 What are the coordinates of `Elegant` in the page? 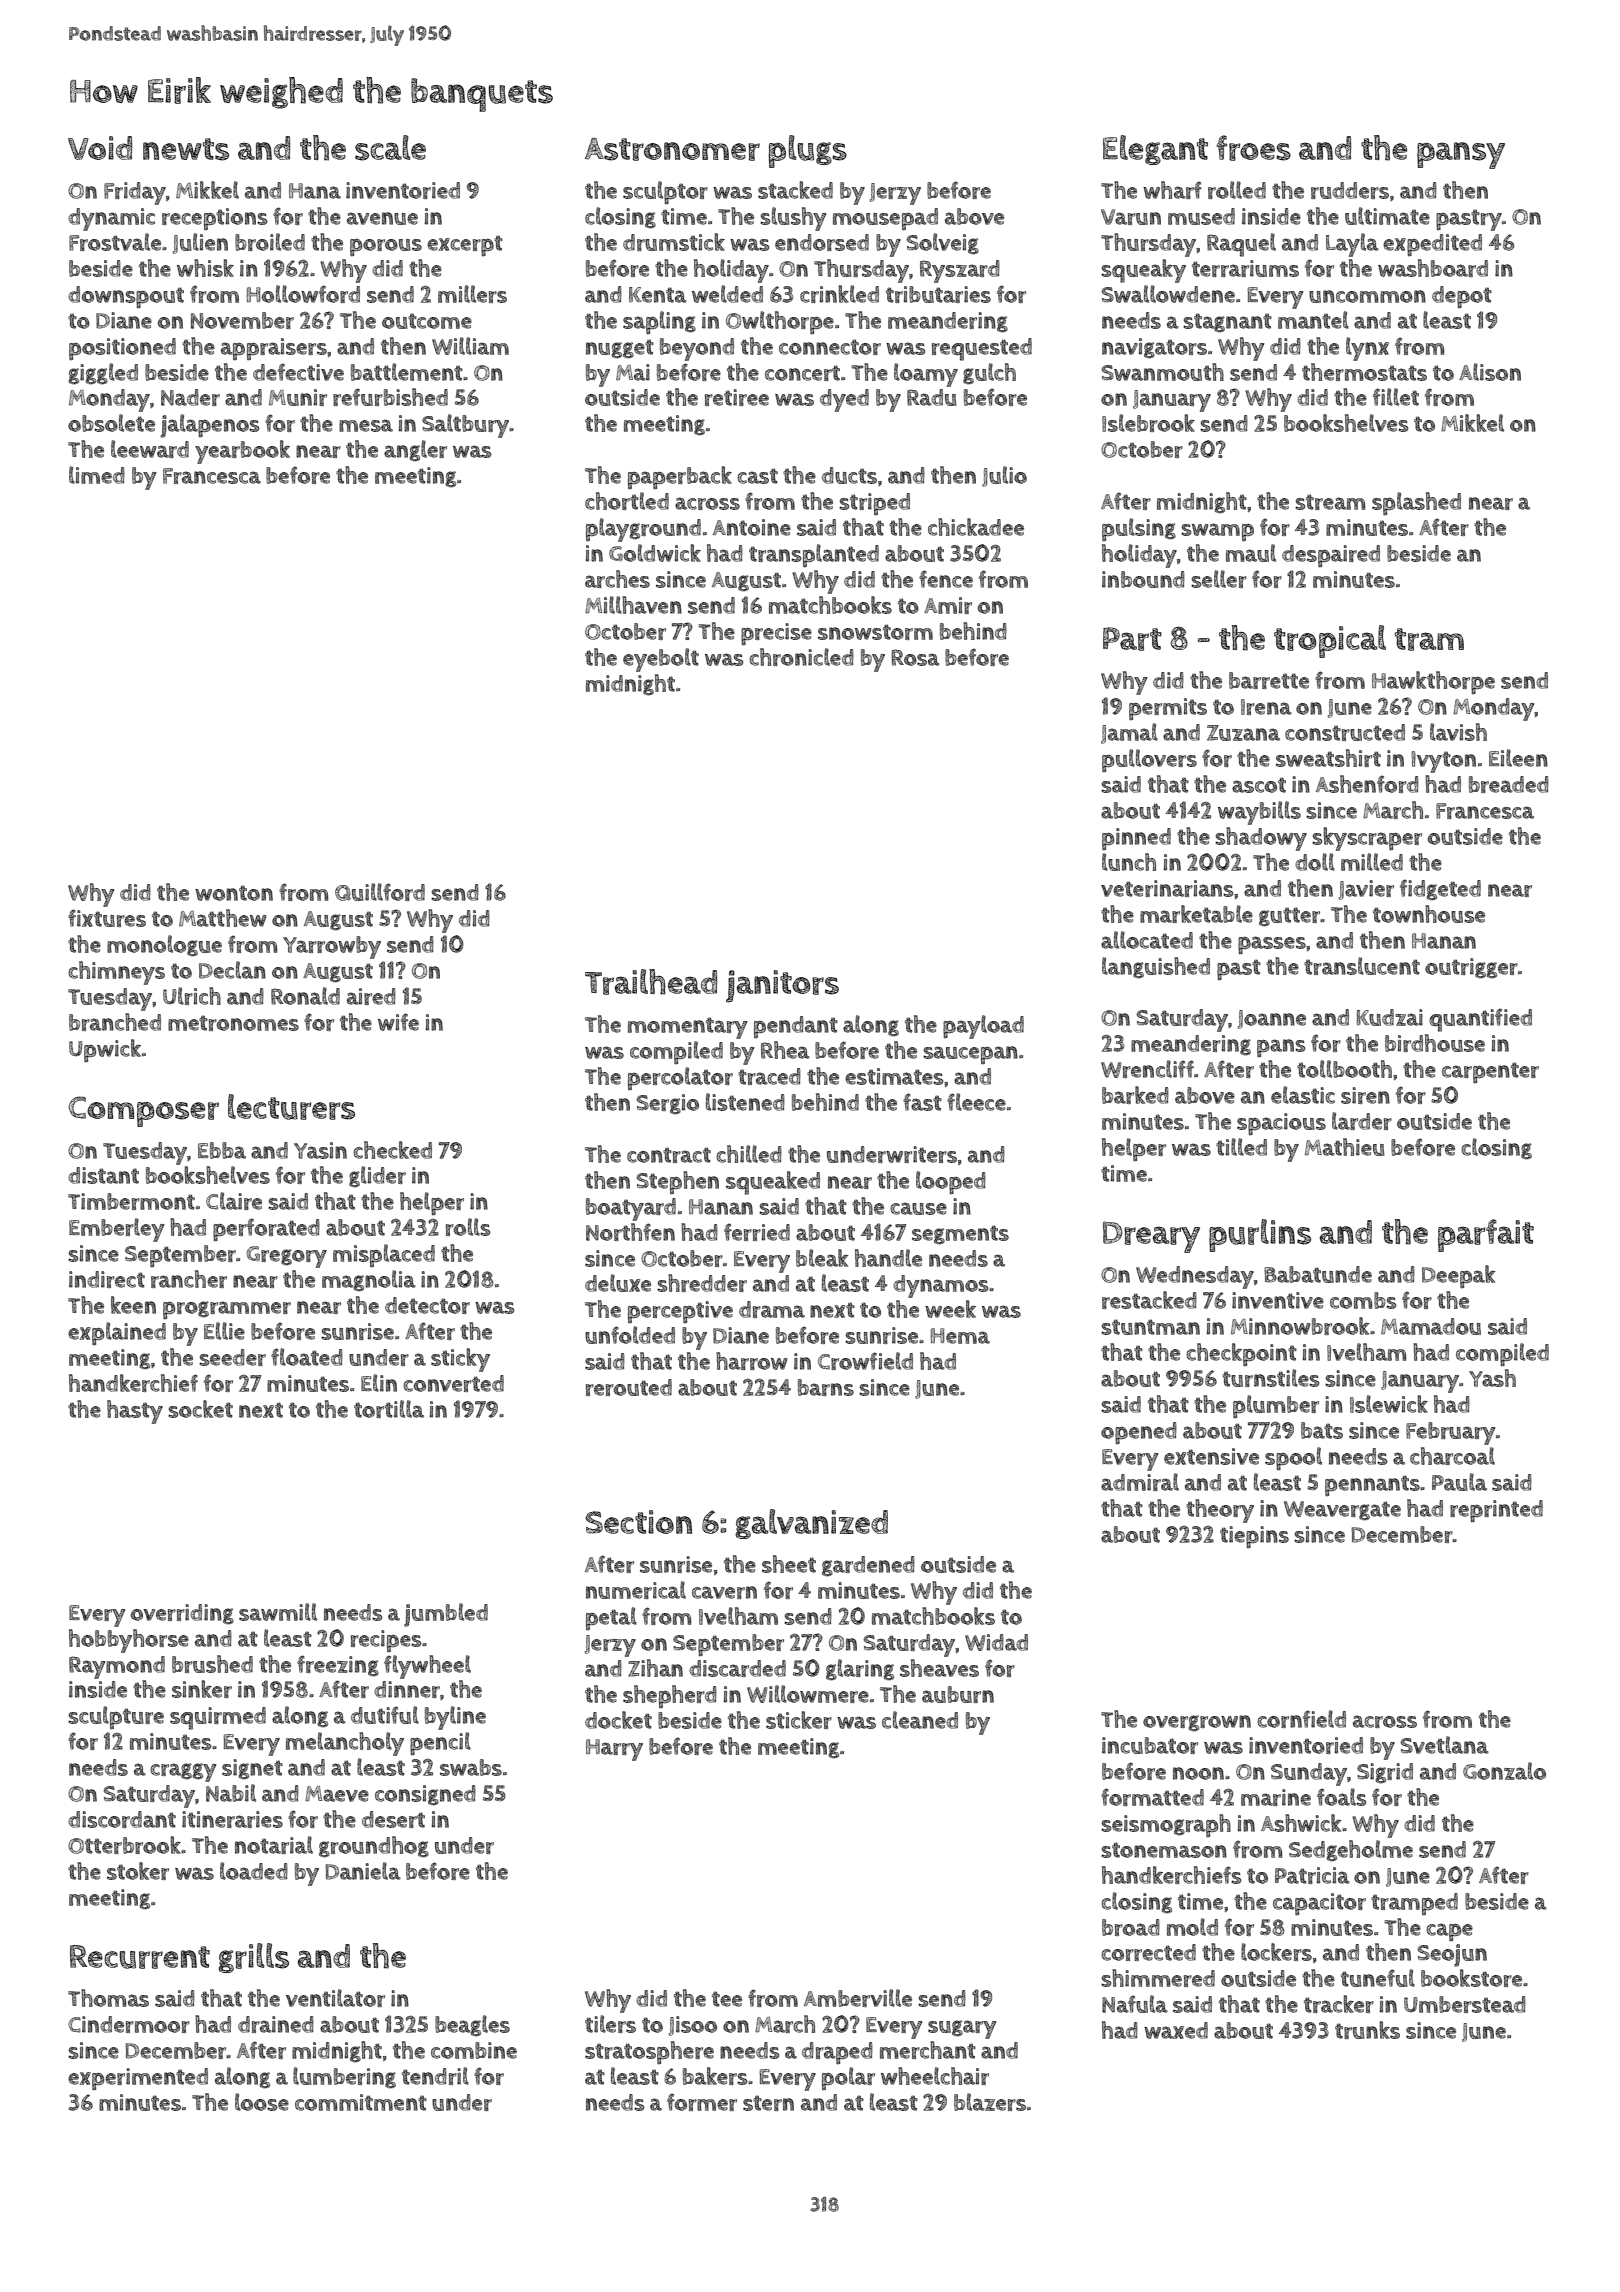 It's located at (1155, 150).
